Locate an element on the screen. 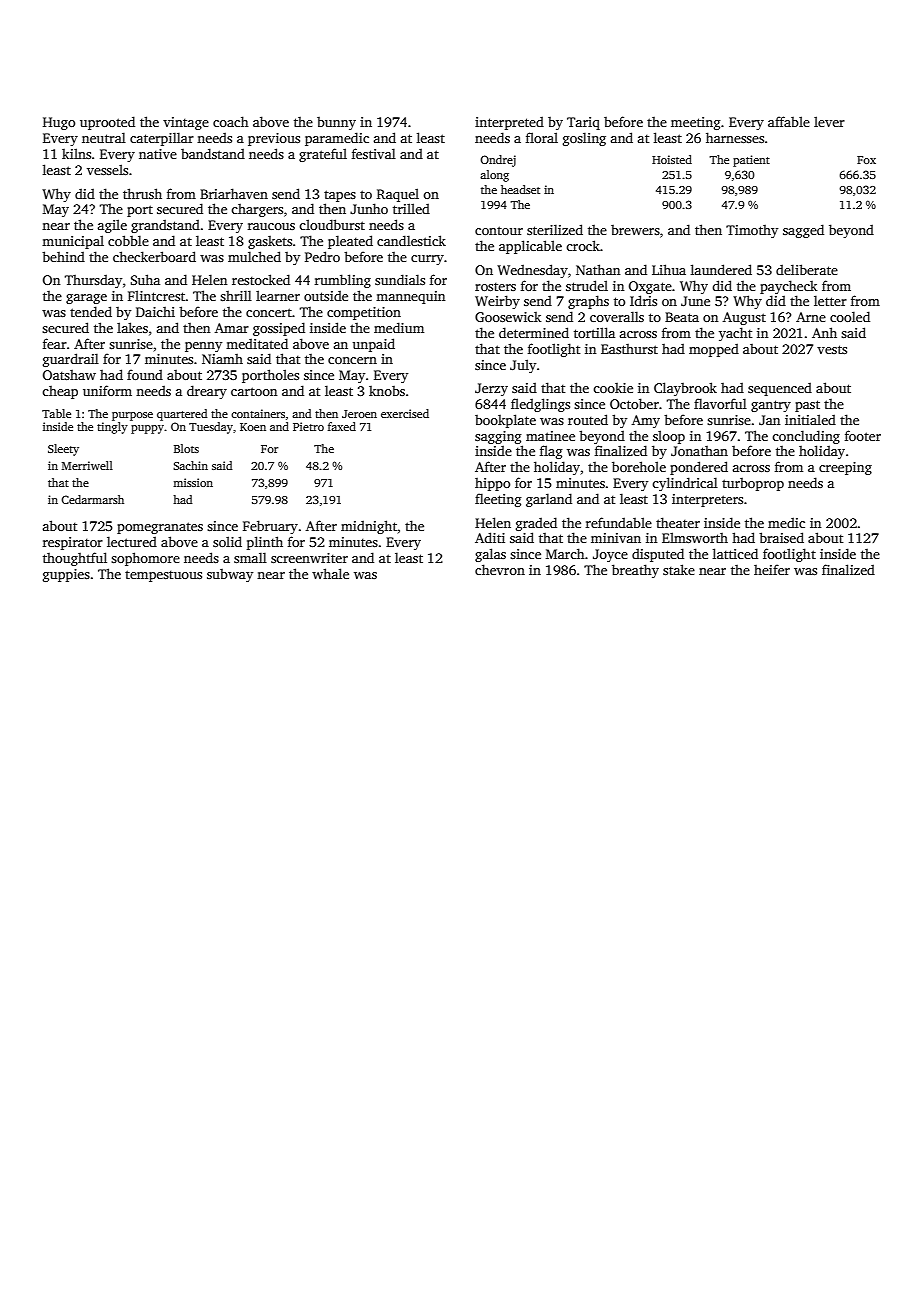 This screenshot has height=1308, width=924. Fox is located at coordinates (866, 160).
